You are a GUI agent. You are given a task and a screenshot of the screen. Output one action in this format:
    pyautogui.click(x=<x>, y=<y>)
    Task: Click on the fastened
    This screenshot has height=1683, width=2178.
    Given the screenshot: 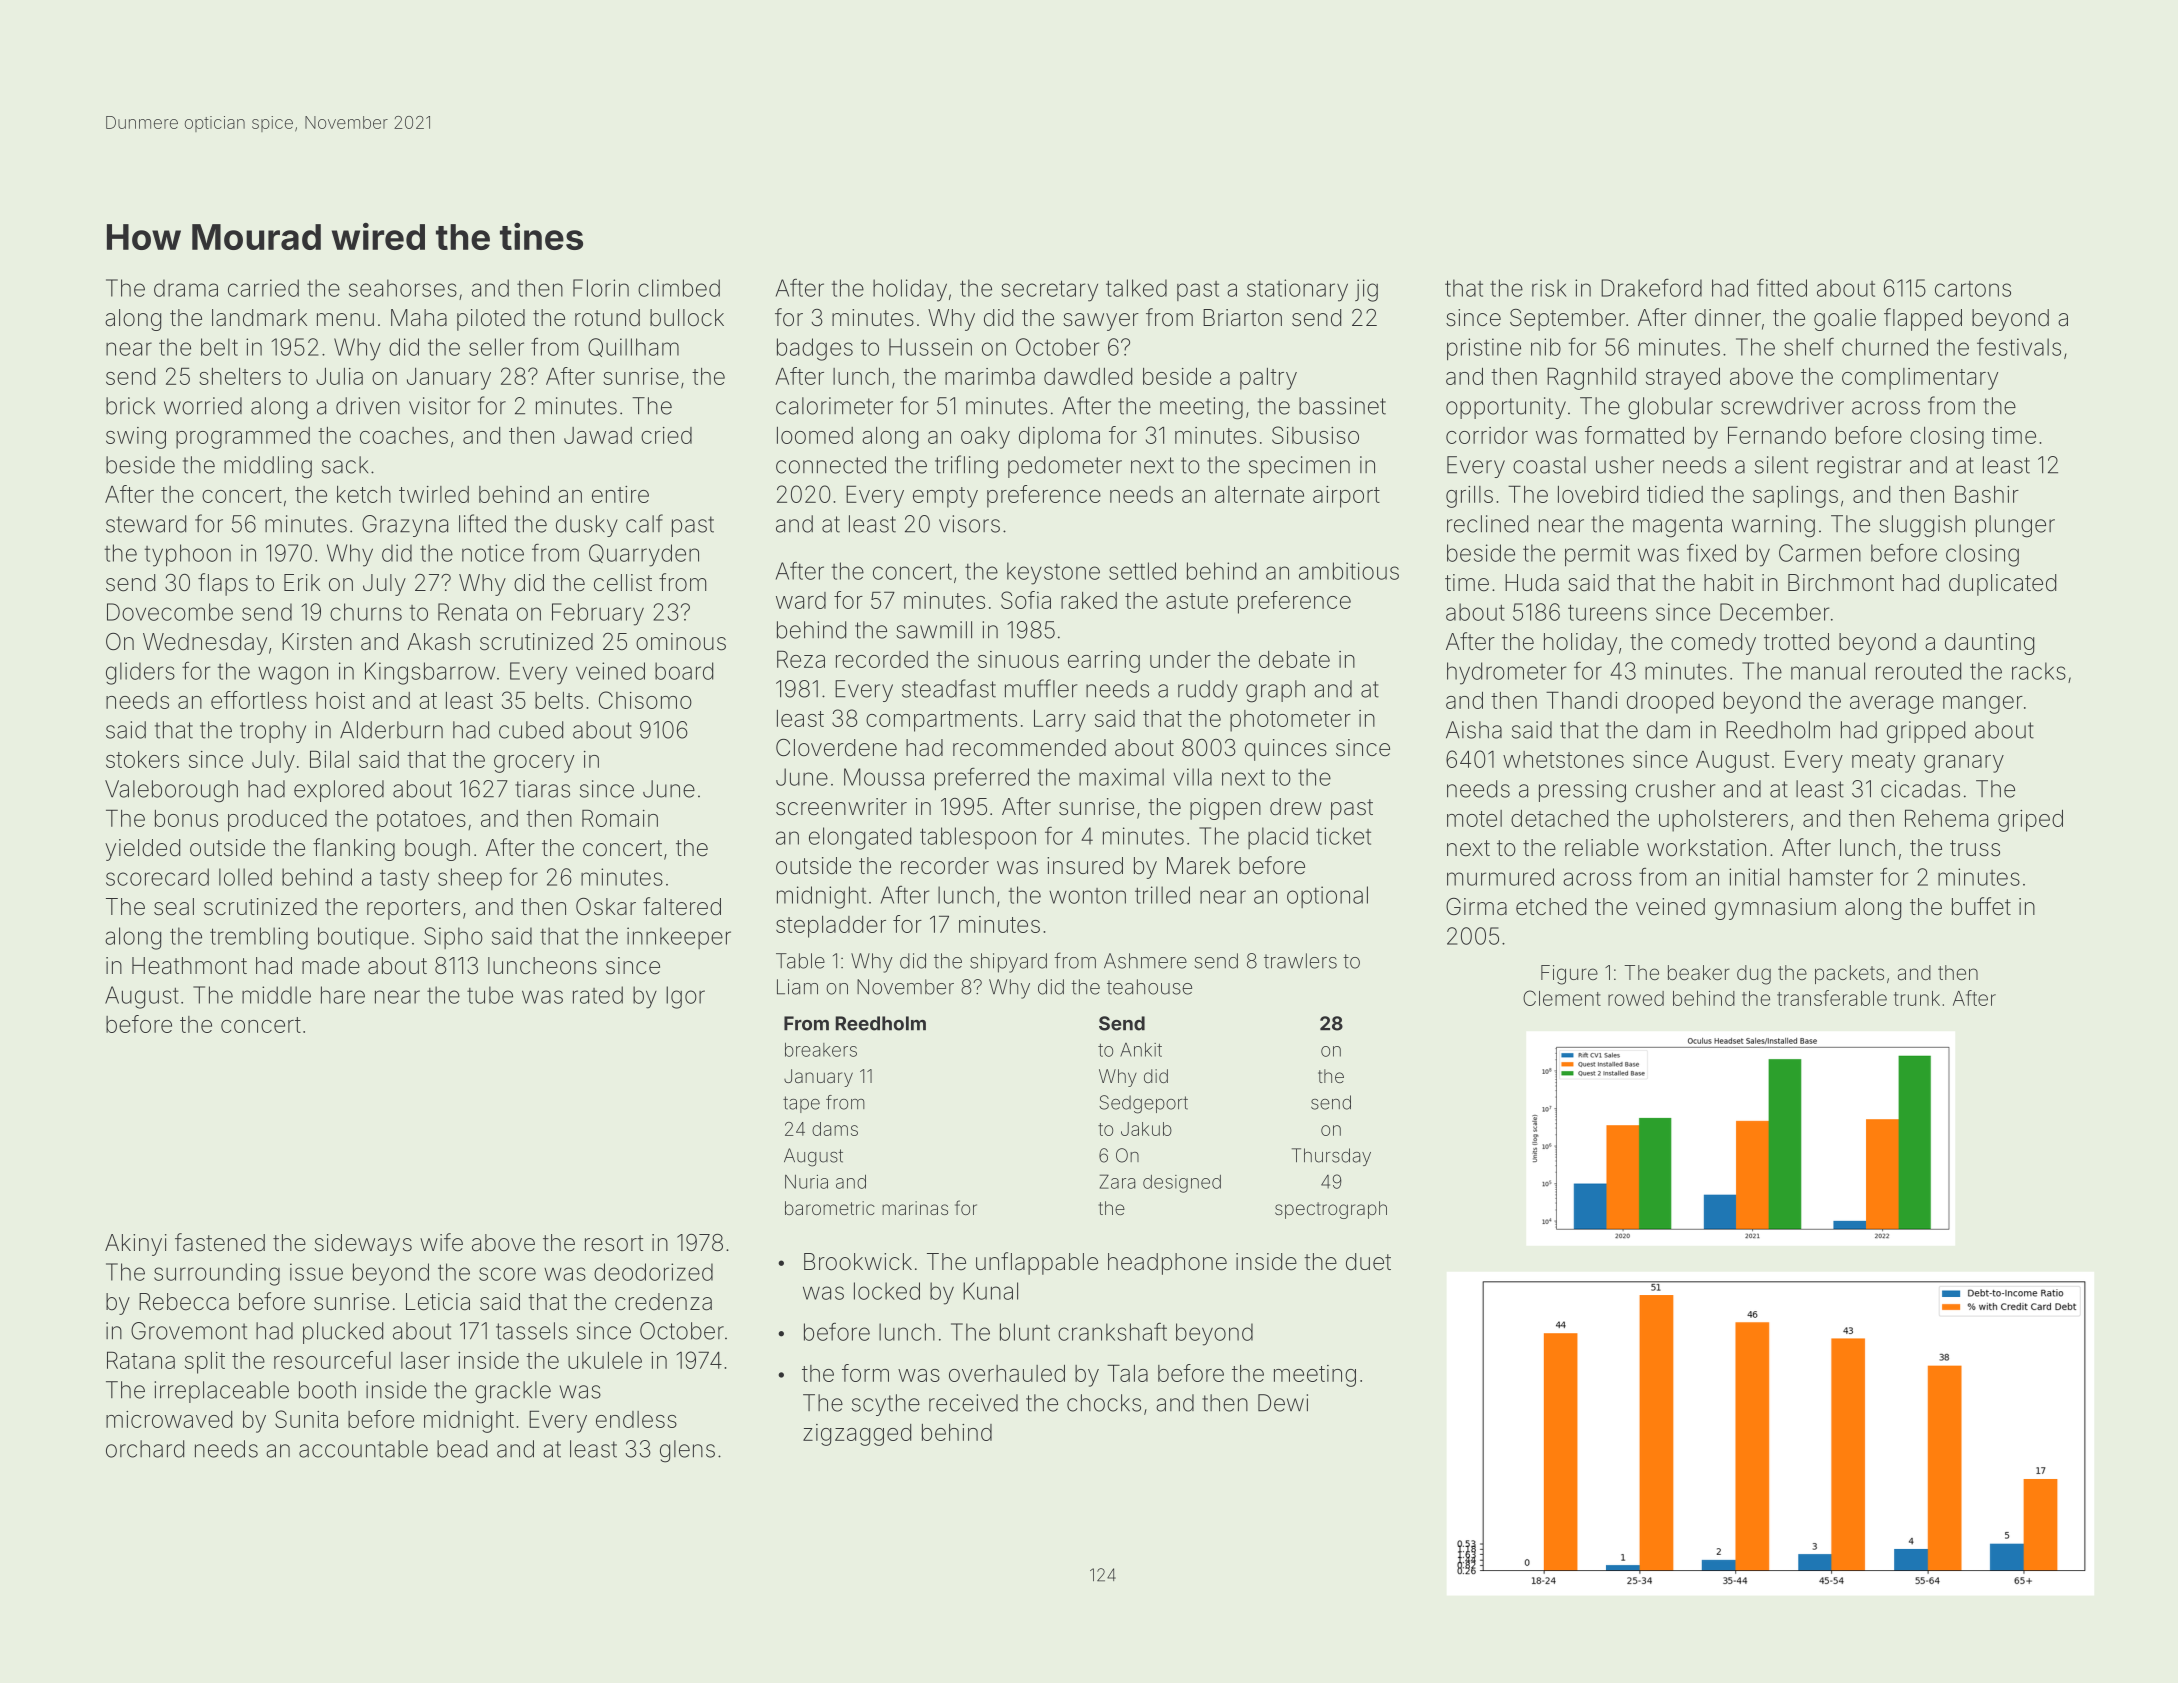 What is the action you would take?
    pyautogui.click(x=220, y=1242)
